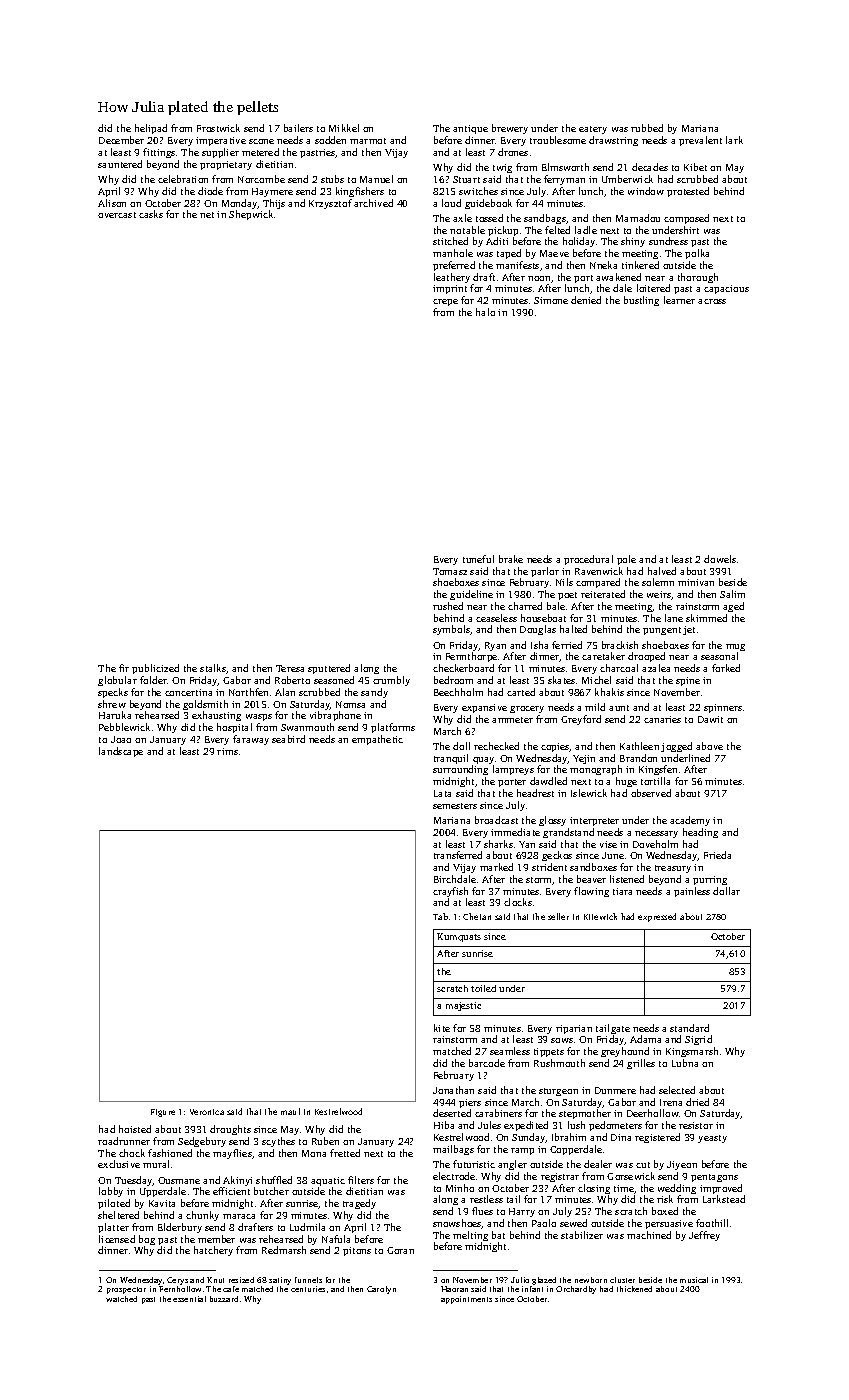 Image resolution: width=849 pixels, height=1400 pixels. Describe the element at coordinates (121, 752) in the document. I see `landscape` at that location.
